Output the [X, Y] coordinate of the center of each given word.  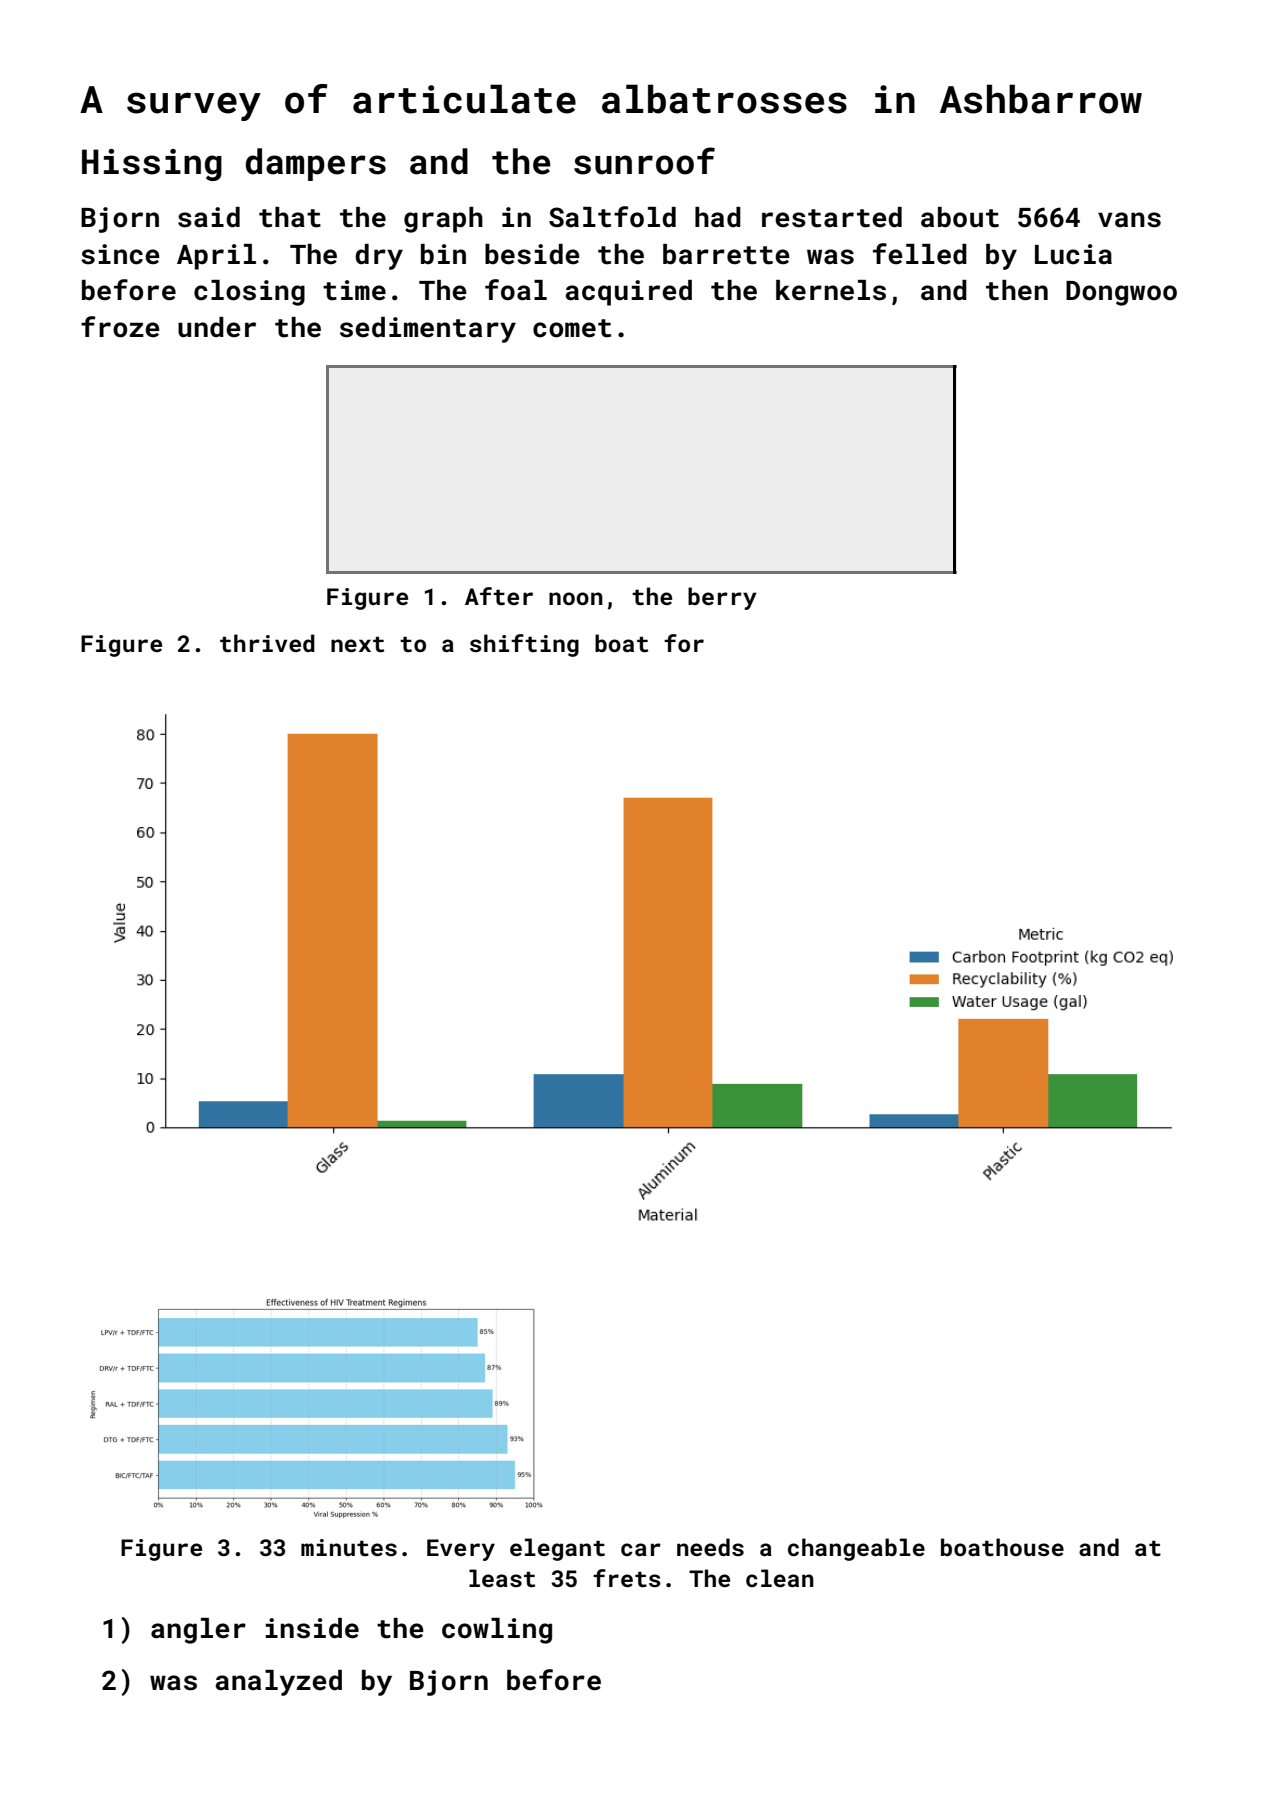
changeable [856, 1549]
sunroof [644, 161]
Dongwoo [1121, 293]
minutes [349, 1547]
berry [722, 598]
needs [710, 1547]
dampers [316, 164]
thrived [267, 643]
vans [1129, 220]
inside [312, 1628]
